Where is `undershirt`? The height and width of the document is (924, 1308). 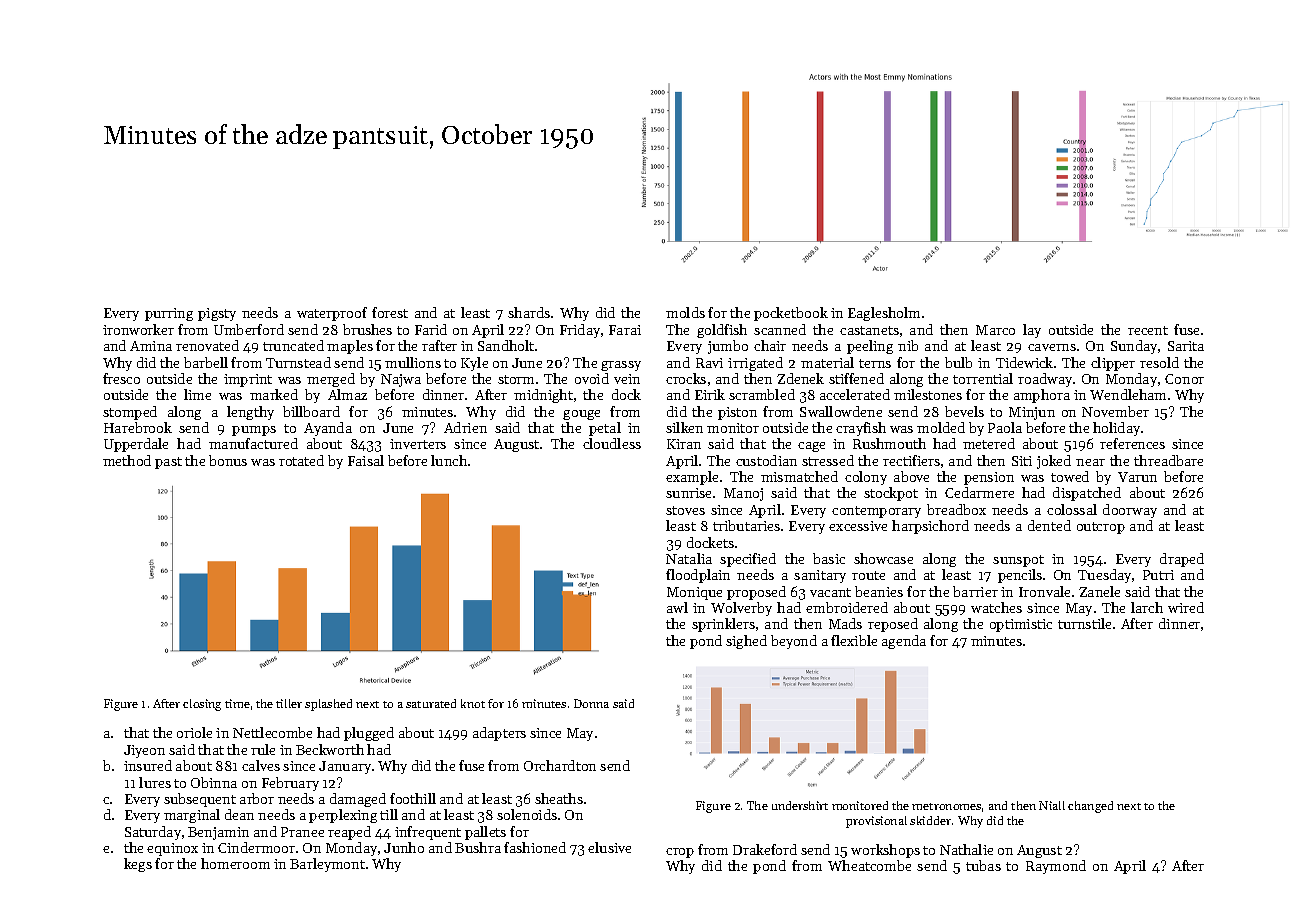
undershirt is located at coordinates (800, 805).
